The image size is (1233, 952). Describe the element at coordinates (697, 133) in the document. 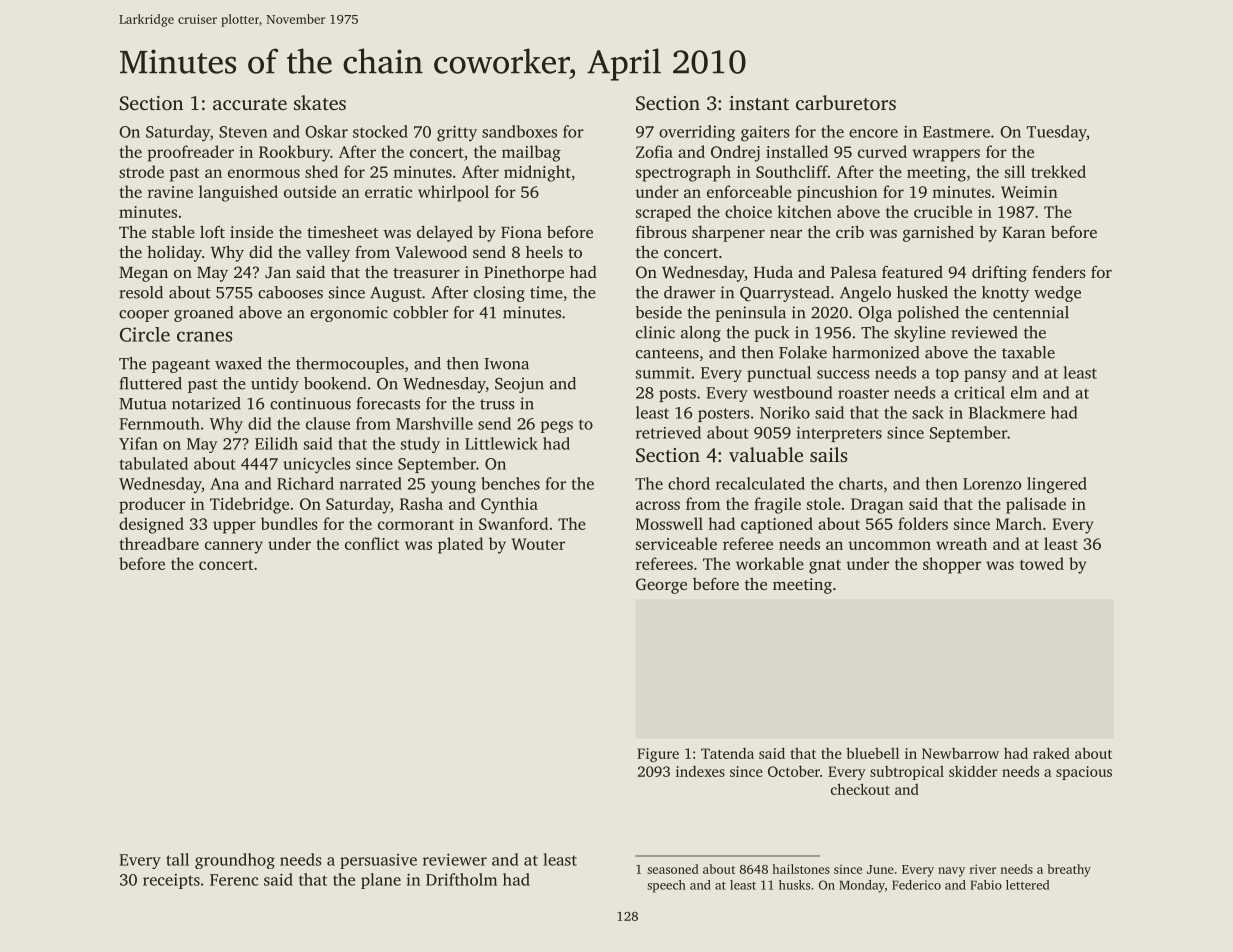

I see `overriding` at that location.
